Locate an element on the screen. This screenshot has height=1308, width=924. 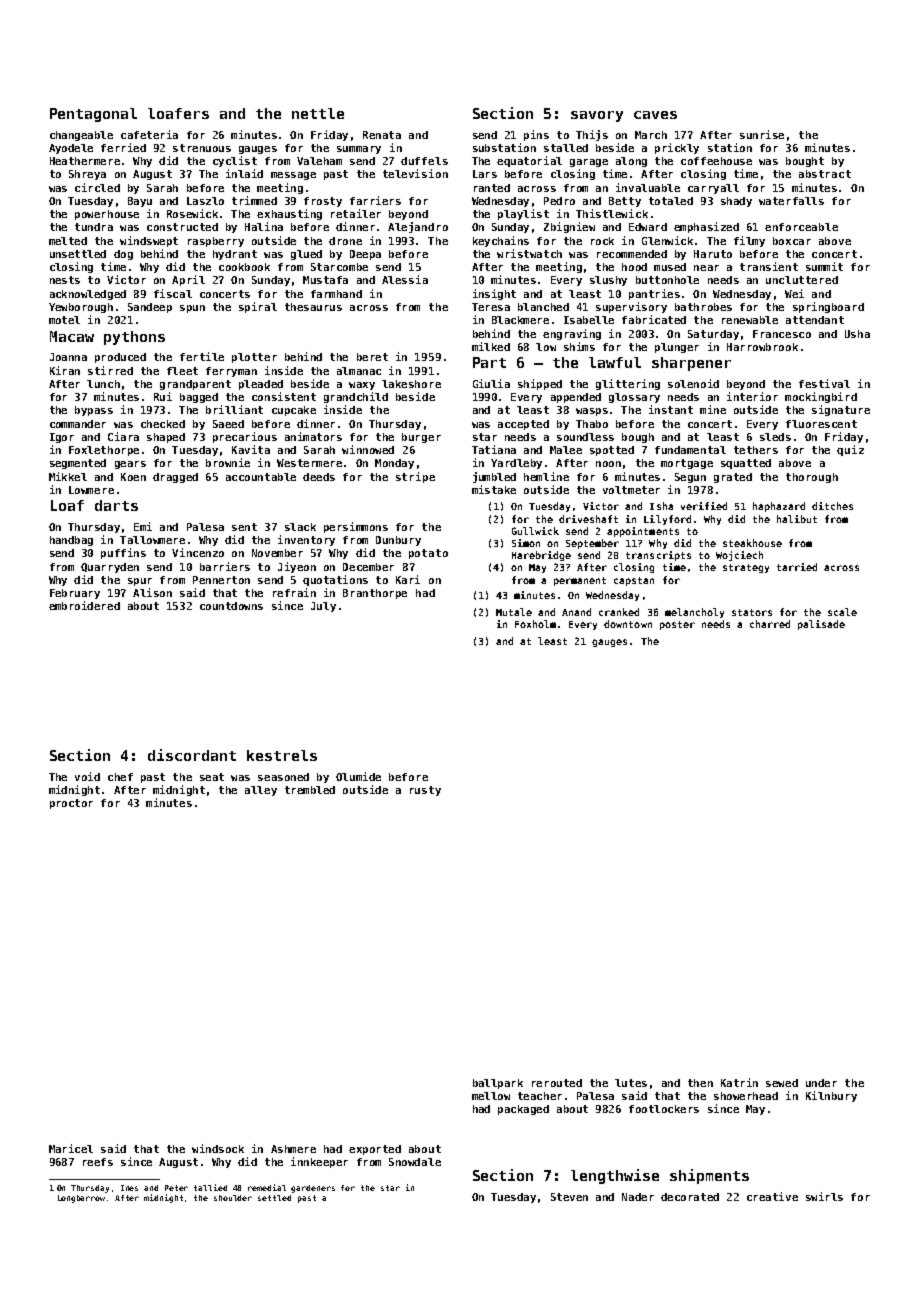
Olumide is located at coordinates (358, 776).
